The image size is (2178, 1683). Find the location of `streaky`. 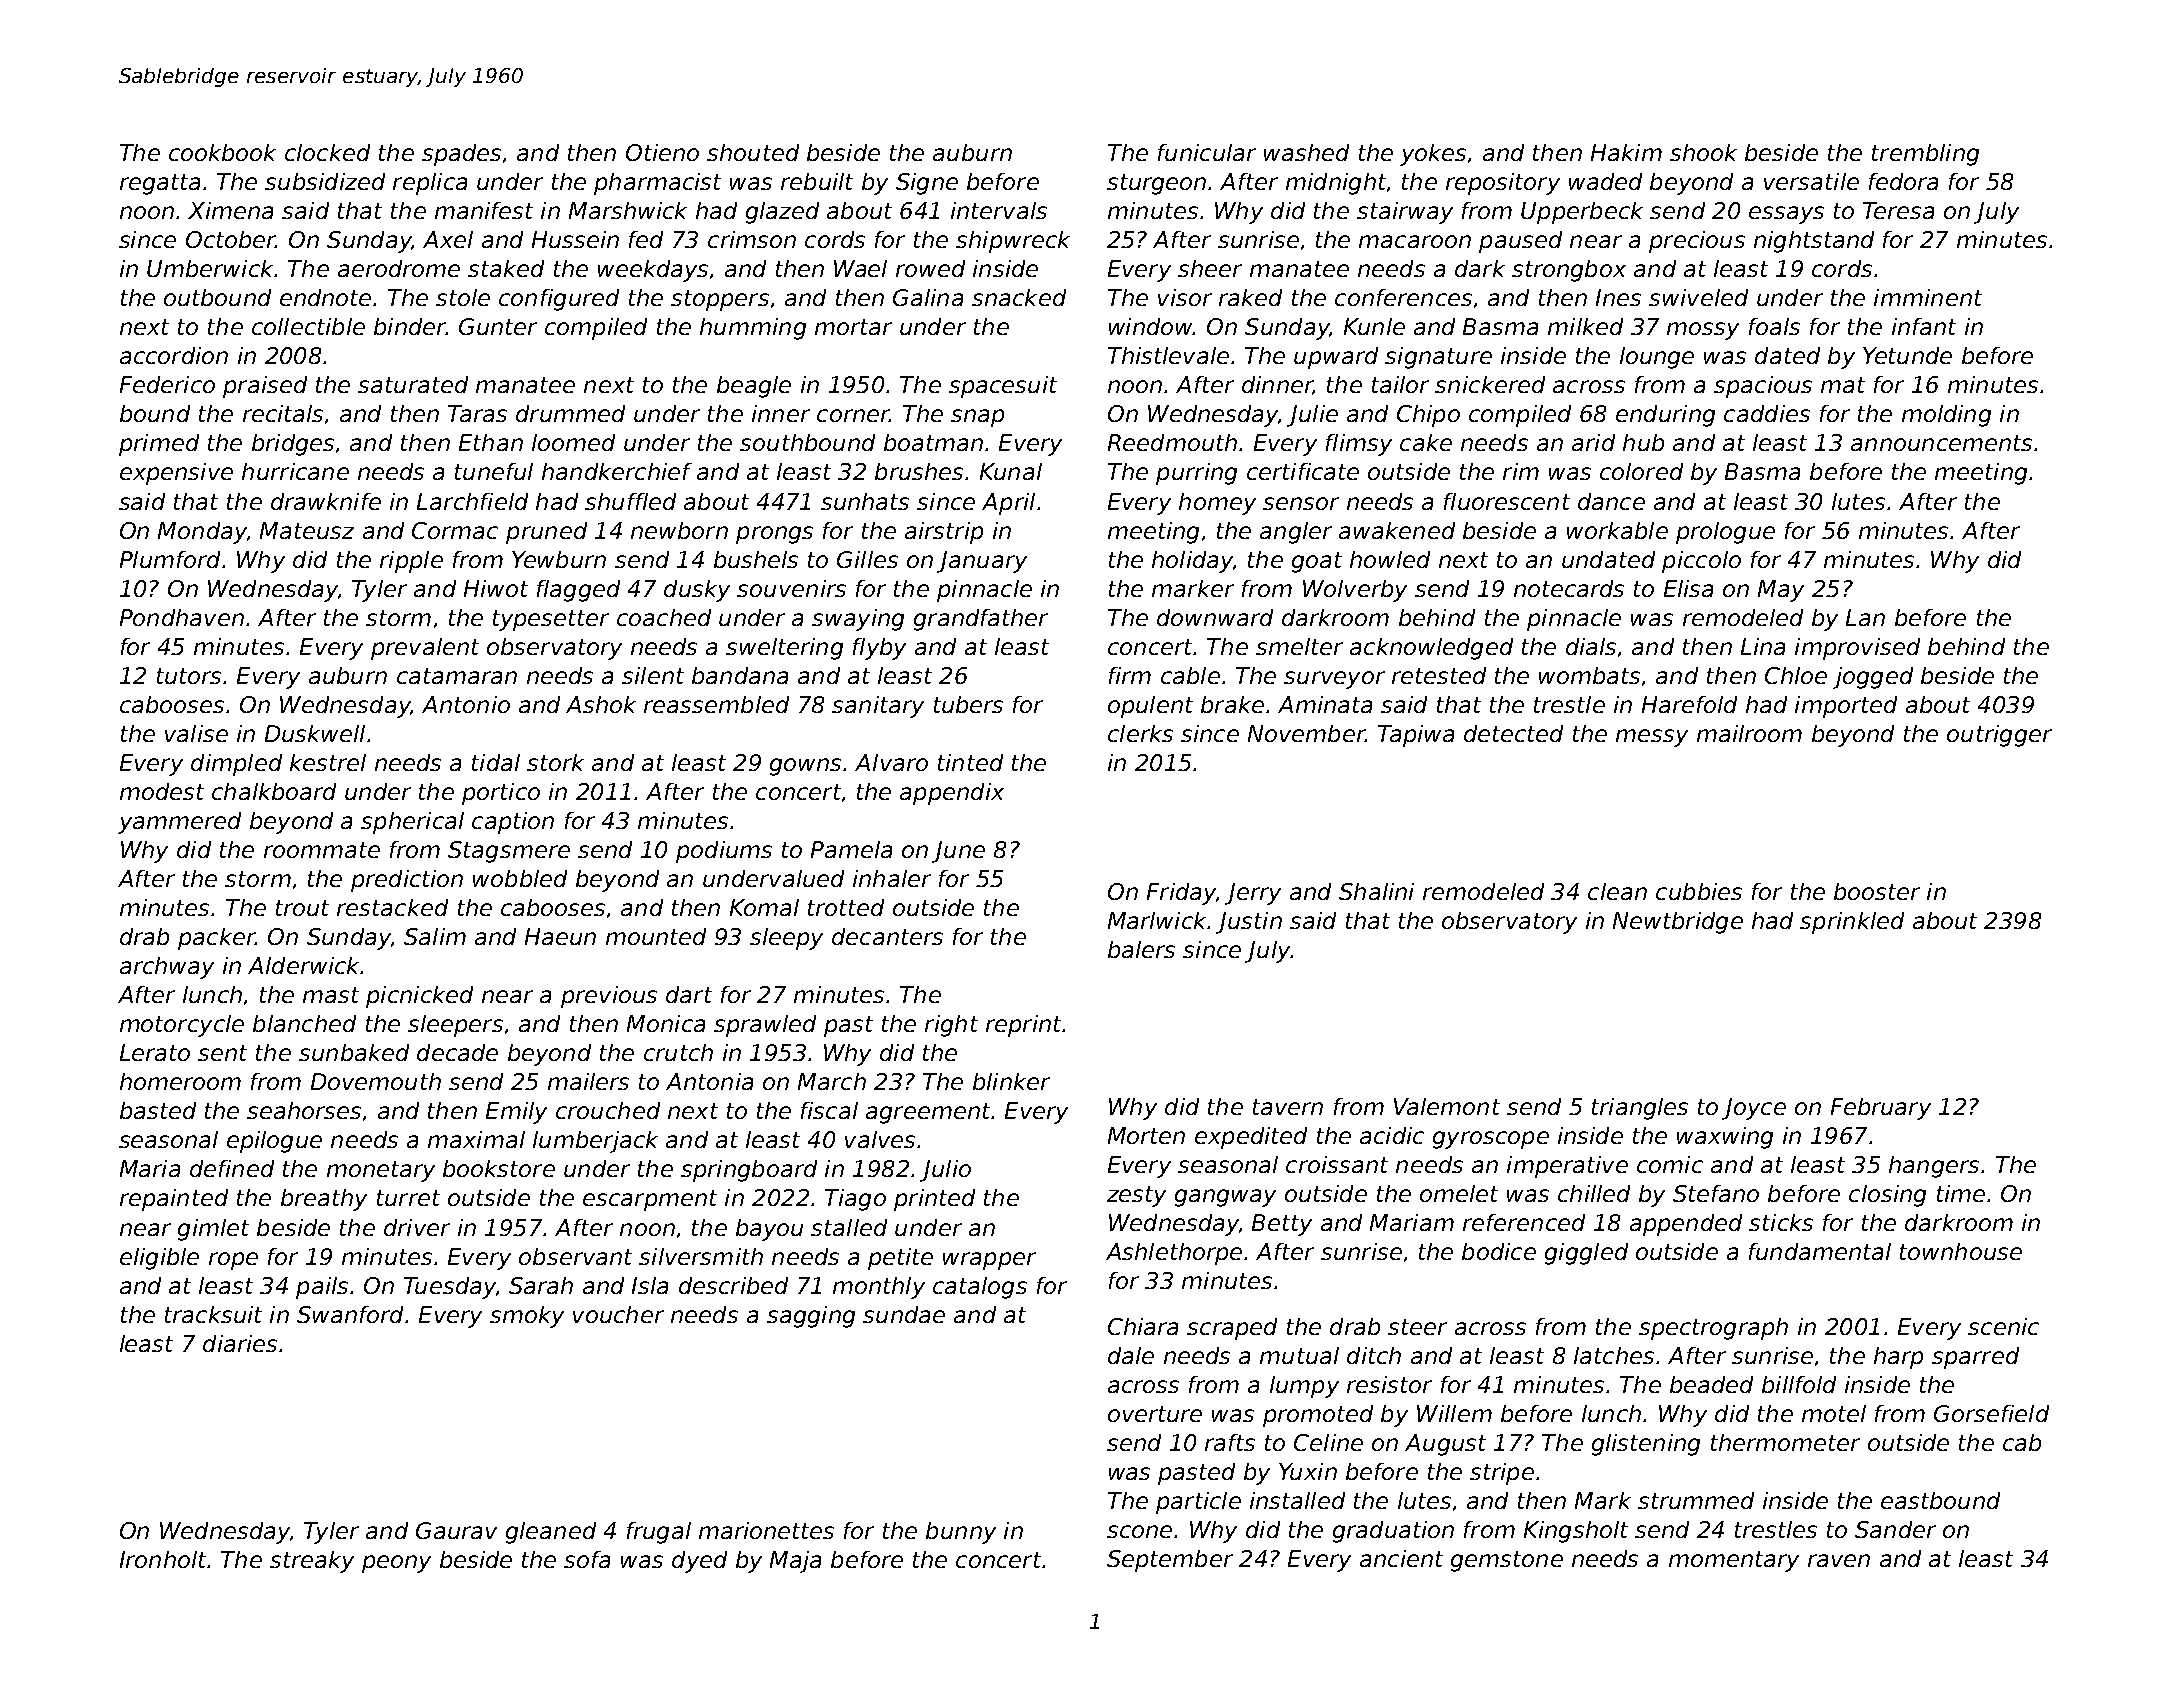

streaky is located at coordinates (312, 1562).
